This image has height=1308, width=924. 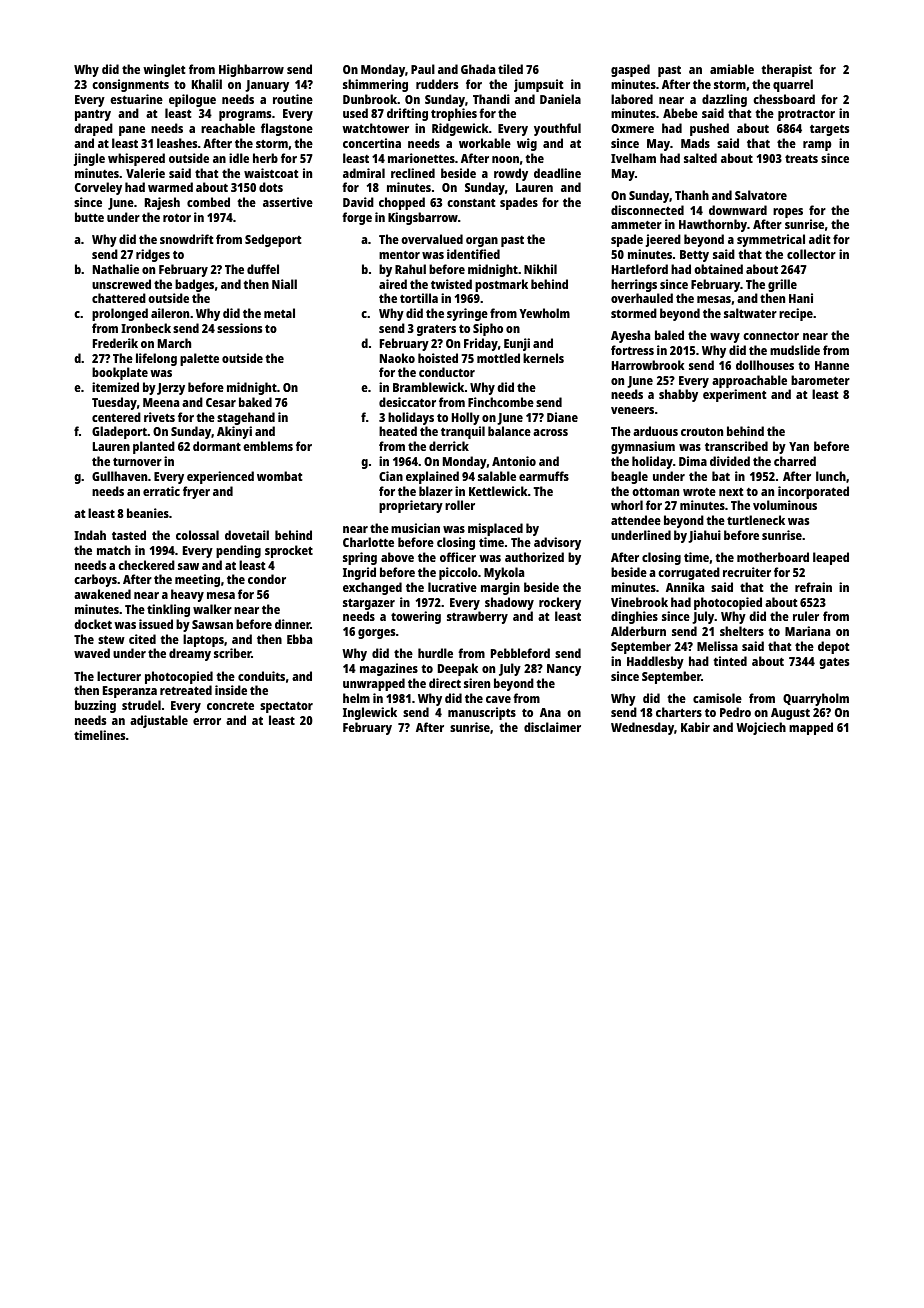 I want to click on jingle, so click(x=89, y=159).
